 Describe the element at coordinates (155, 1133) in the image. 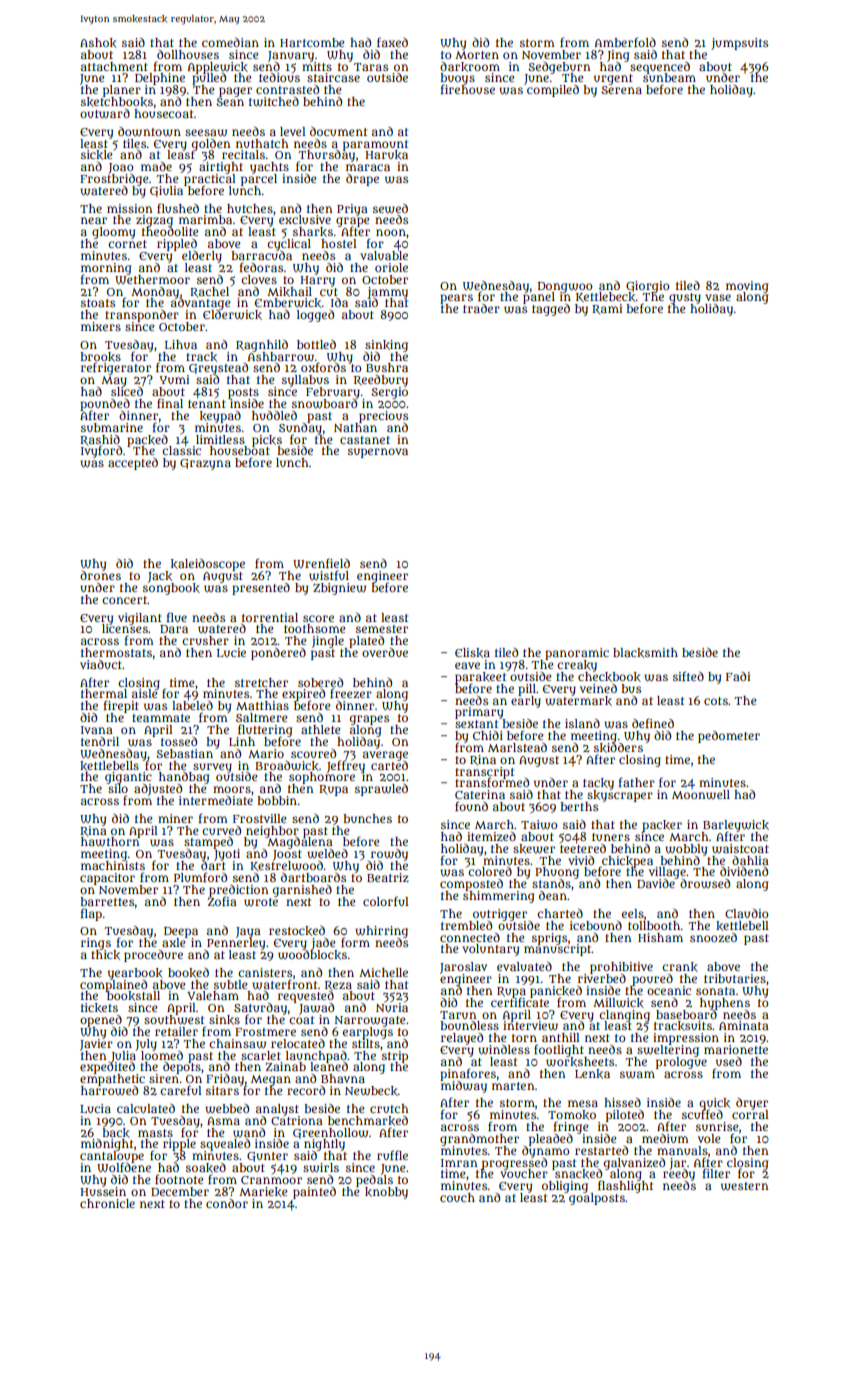

I see `masts` at that location.
